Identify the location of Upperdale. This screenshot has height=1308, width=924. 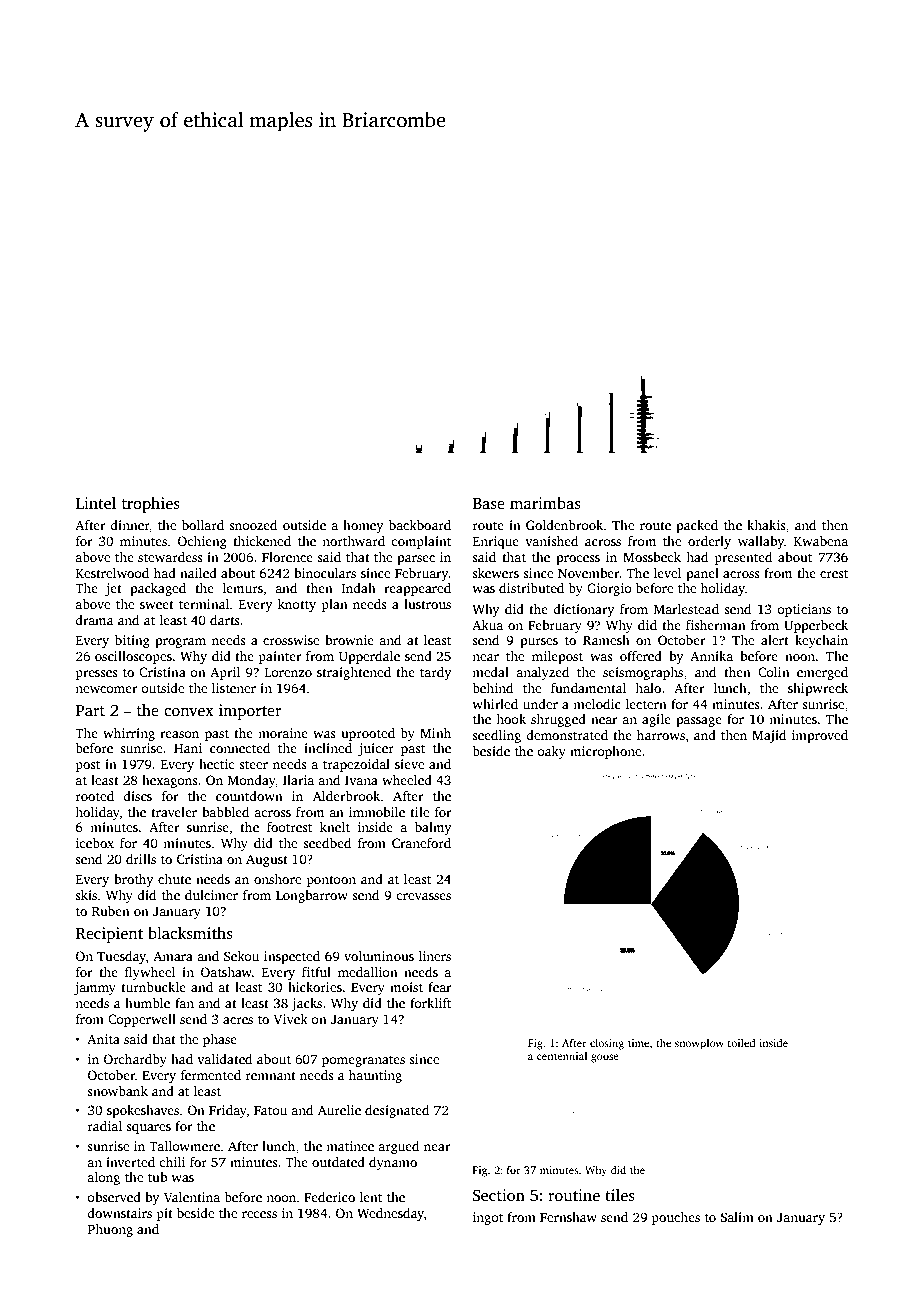
(369, 657).
